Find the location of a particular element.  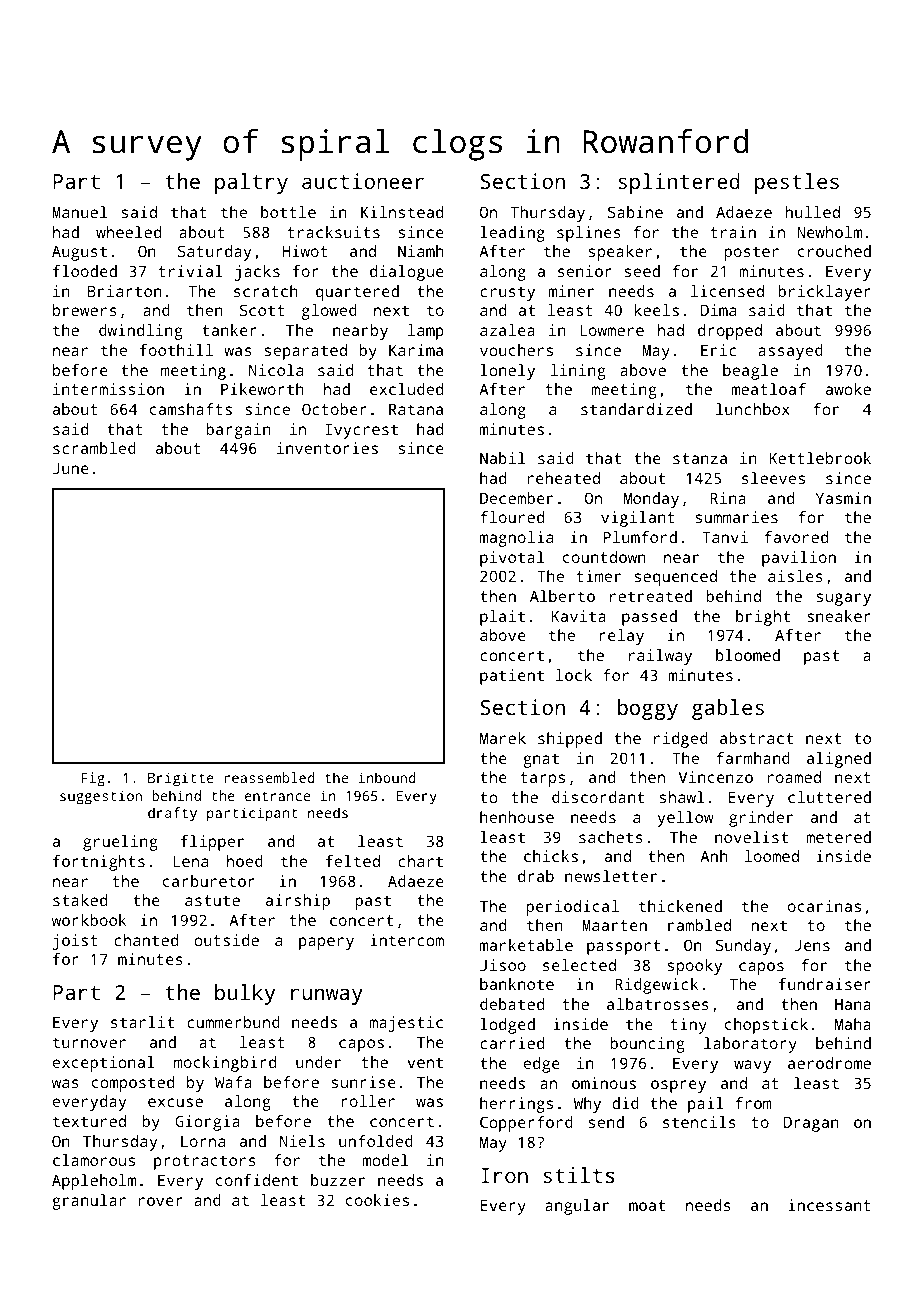

bouncing is located at coordinates (647, 1045).
